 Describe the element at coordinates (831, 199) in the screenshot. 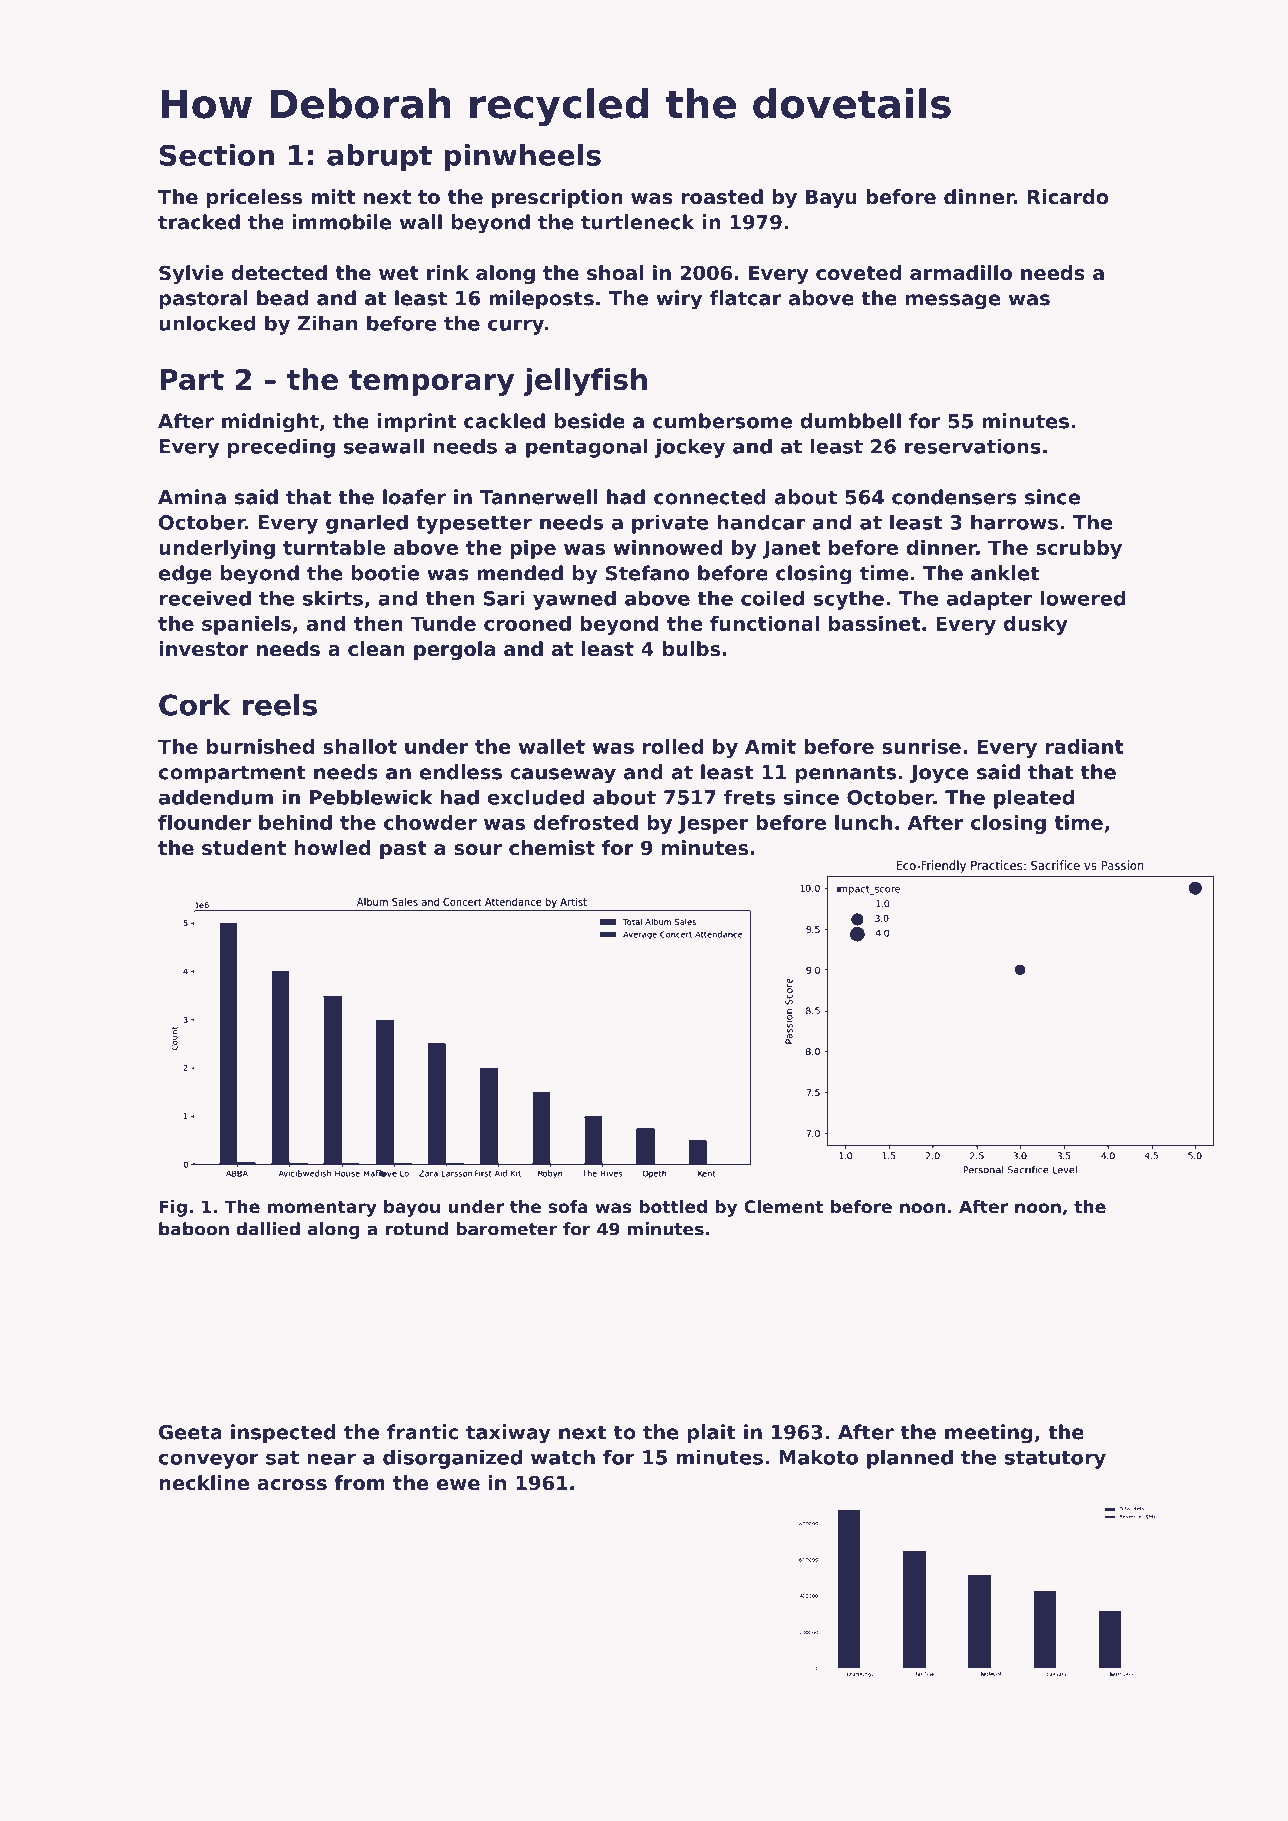

I see `Bayu` at that location.
